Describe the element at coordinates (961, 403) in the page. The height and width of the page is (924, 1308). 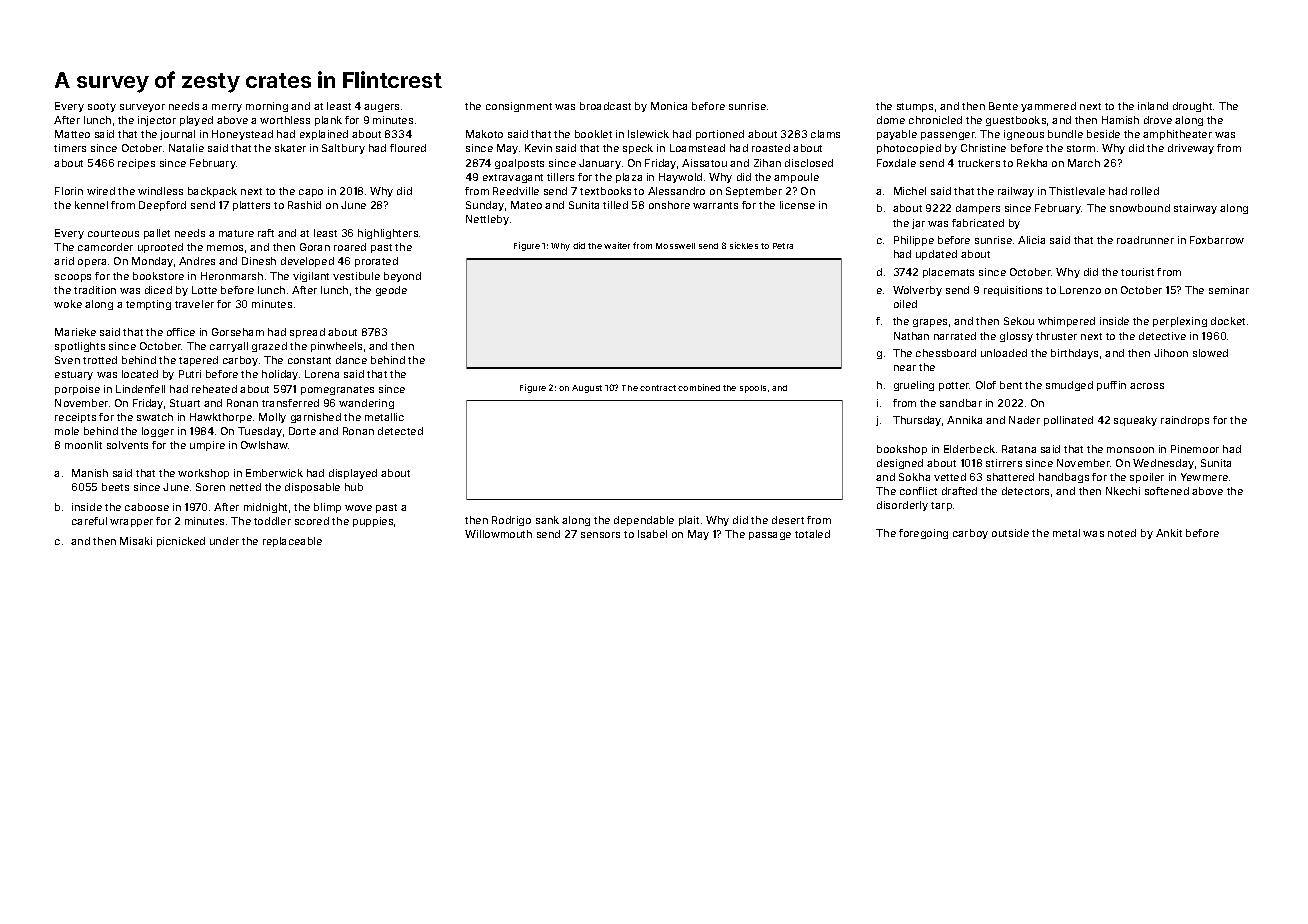
I see `sandbar` at that location.
